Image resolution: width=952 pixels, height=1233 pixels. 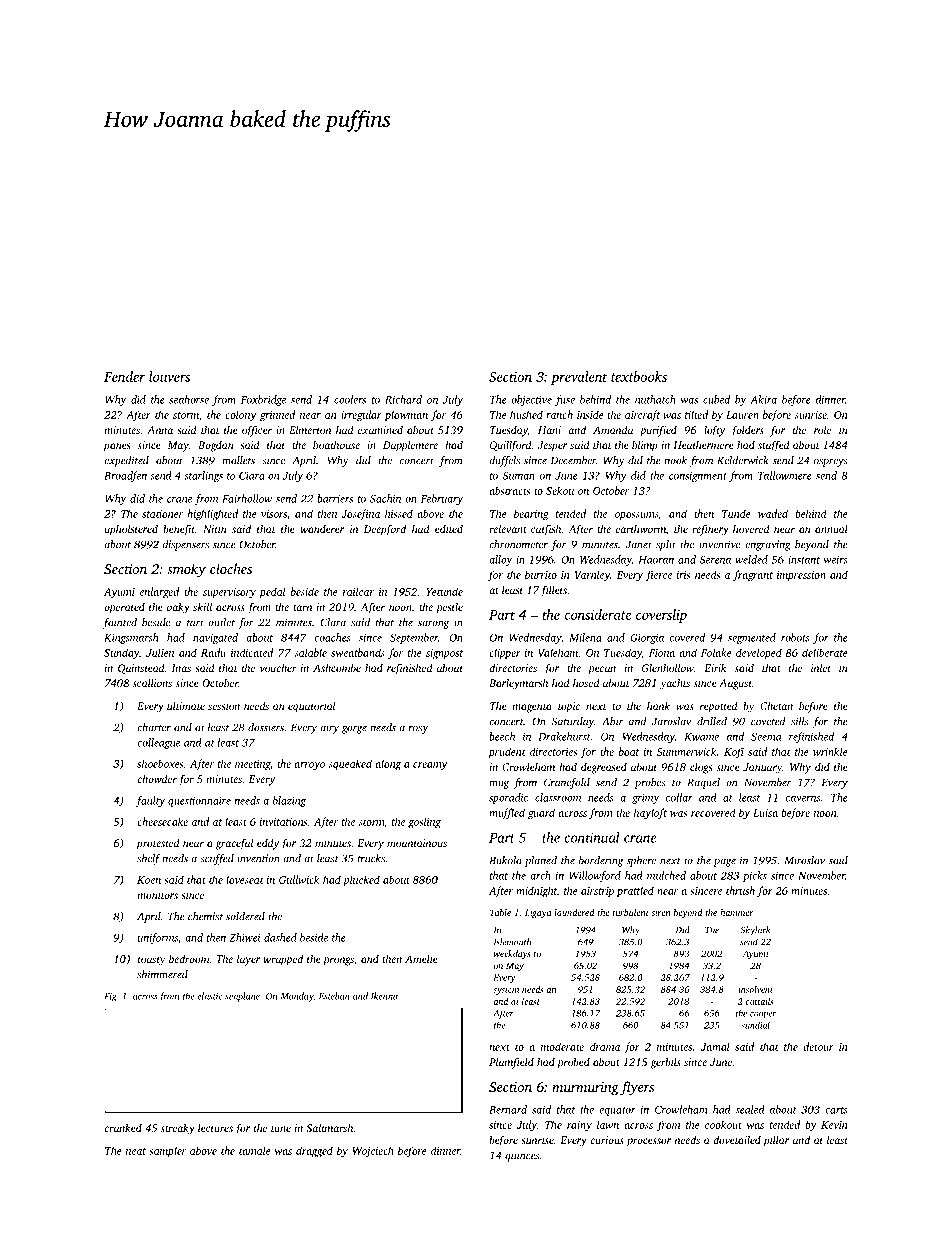 What do you see at coordinates (281, 1129) in the page?
I see `tune` at bounding box center [281, 1129].
